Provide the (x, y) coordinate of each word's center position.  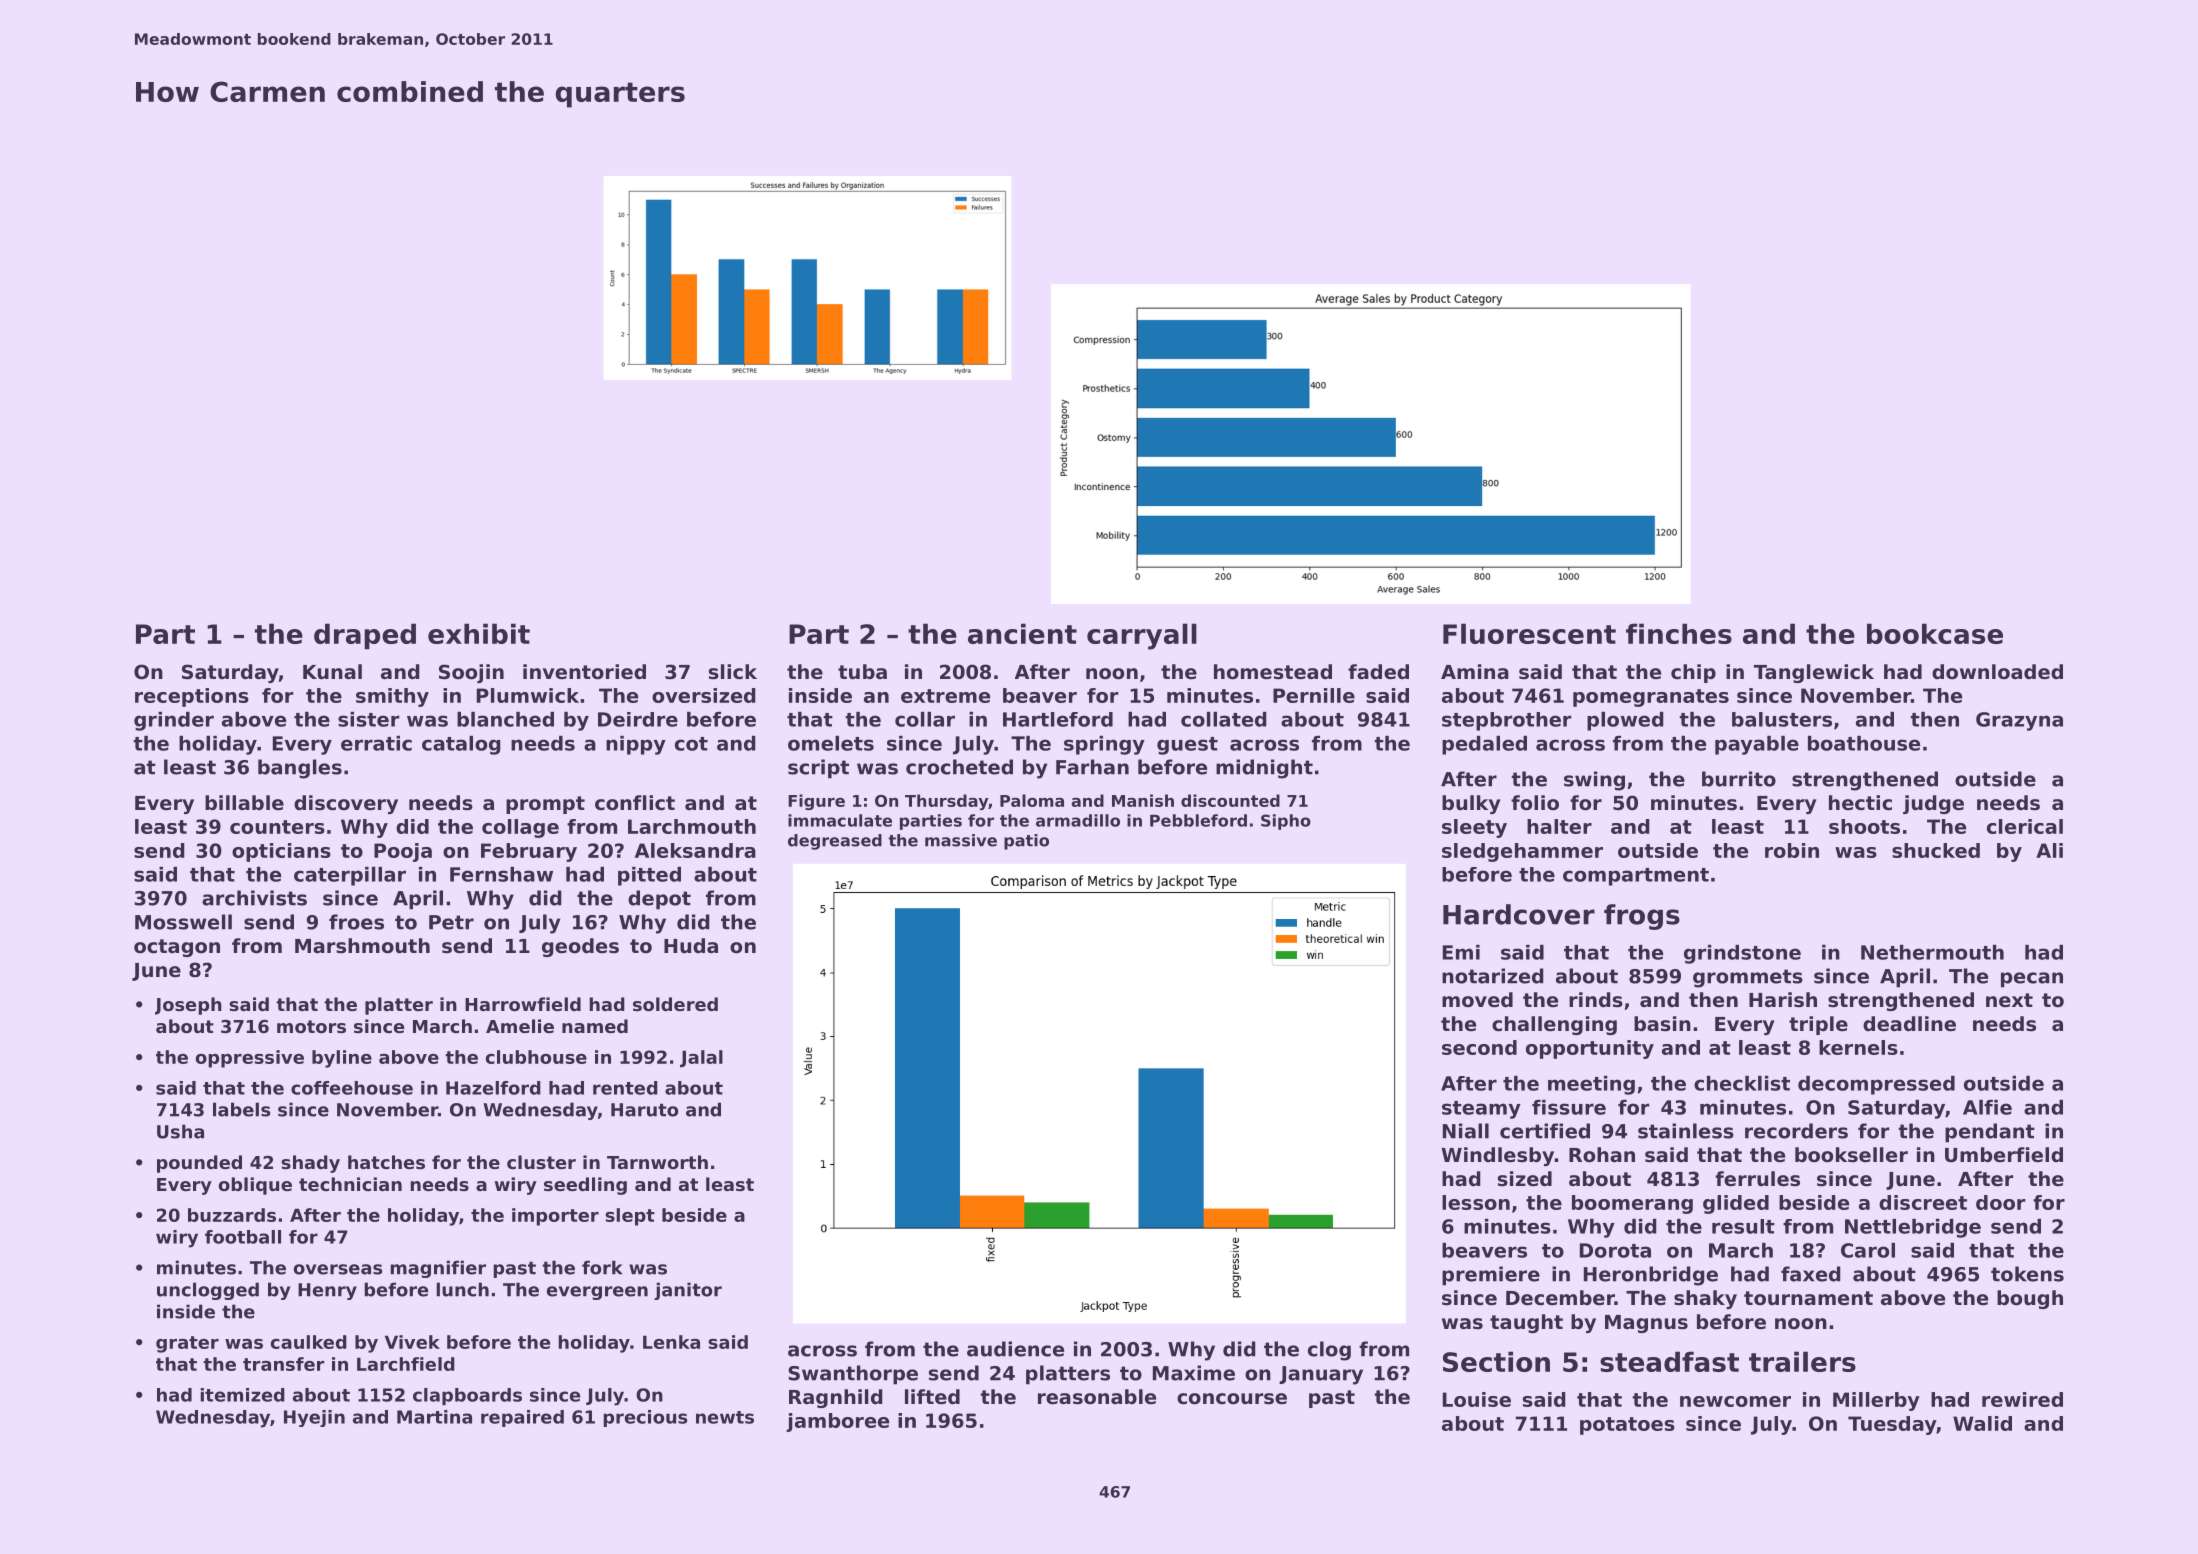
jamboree (837, 1422)
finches (1679, 633)
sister (369, 719)
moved (1477, 1000)
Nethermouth (1932, 952)
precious (645, 1418)
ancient (1022, 633)
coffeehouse (352, 1088)
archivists (254, 898)
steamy (1481, 1110)
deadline (1909, 1024)
